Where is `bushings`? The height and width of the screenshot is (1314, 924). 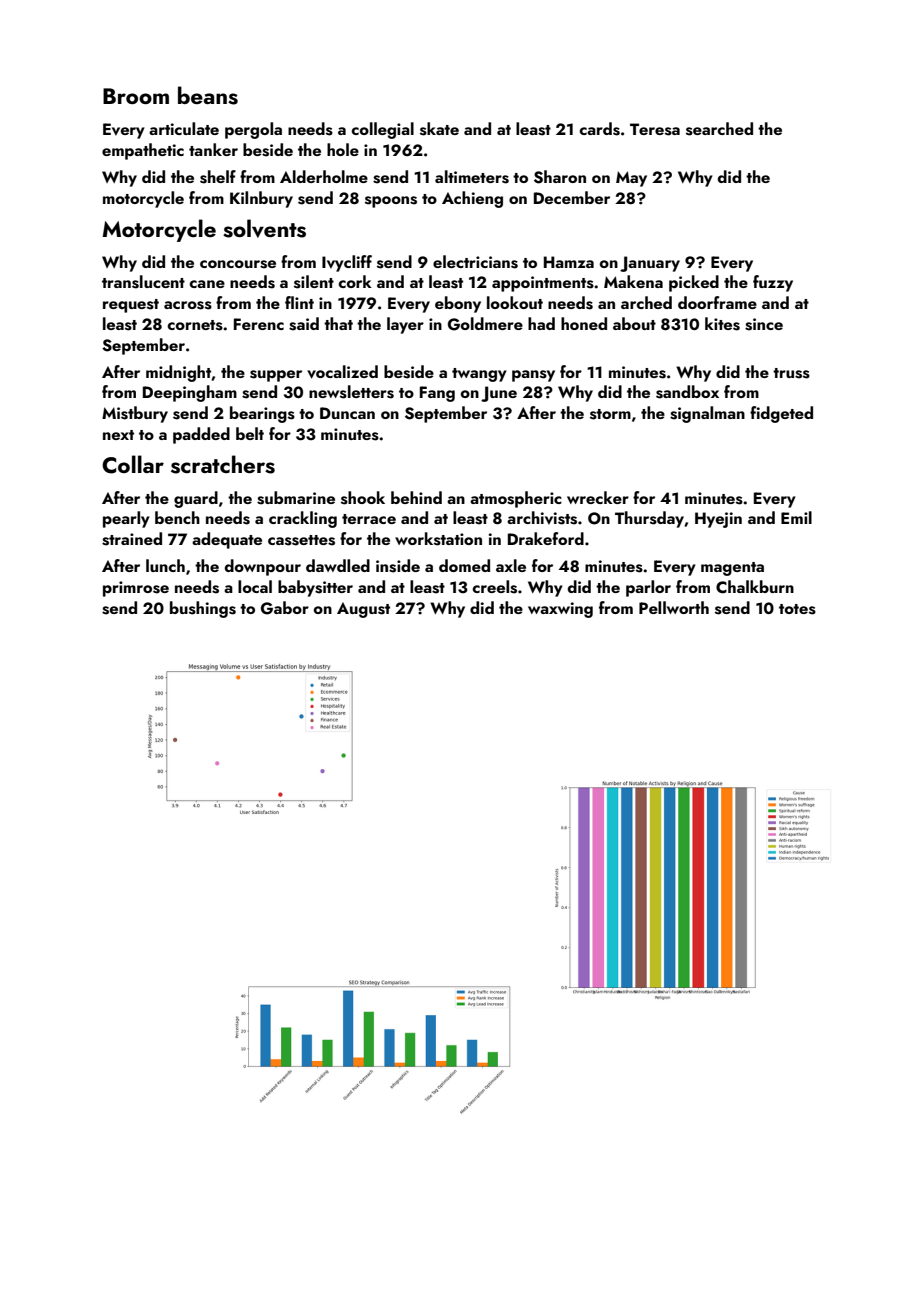
bushings is located at coordinates (203, 609).
